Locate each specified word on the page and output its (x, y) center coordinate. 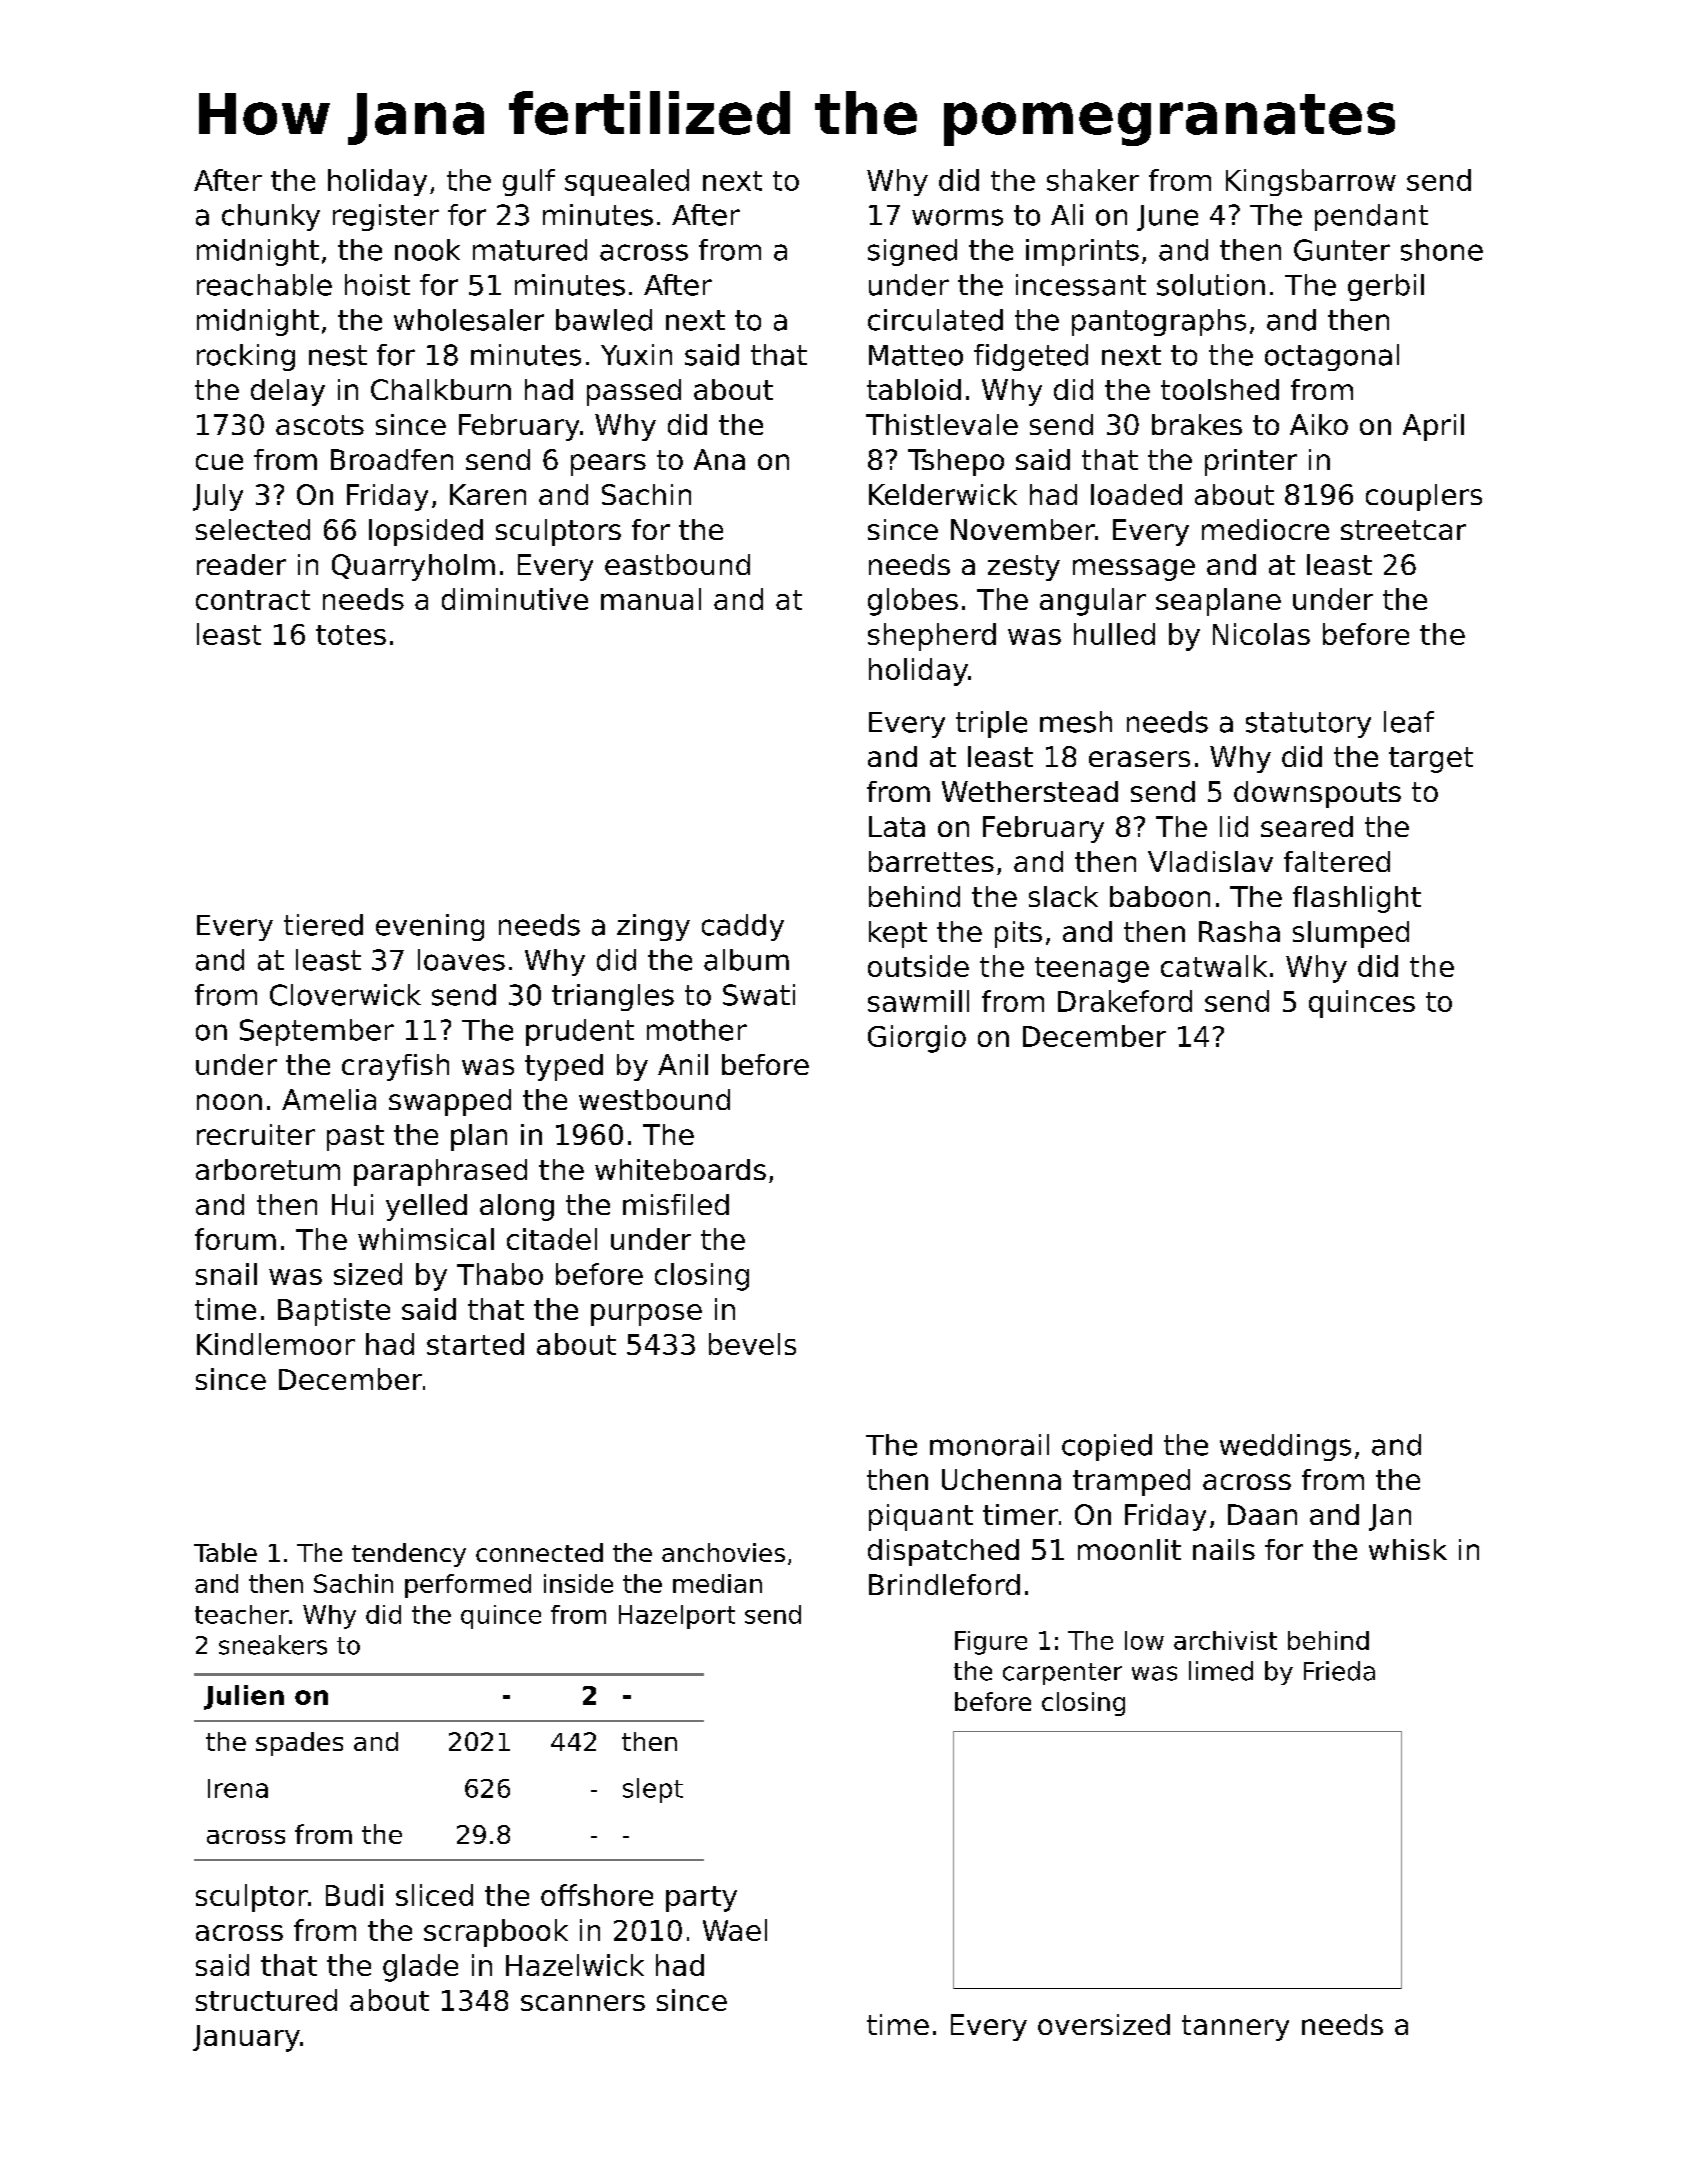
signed (912, 252)
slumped (1351, 934)
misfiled (676, 1204)
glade (420, 1968)
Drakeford (1125, 1001)
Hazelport (677, 1617)
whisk (1408, 1549)
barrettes (931, 861)
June (1167, 218)
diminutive (515, 599)
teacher (242, 1614)
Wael (735, 1930)
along (517, 1207)
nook (427, 250)
